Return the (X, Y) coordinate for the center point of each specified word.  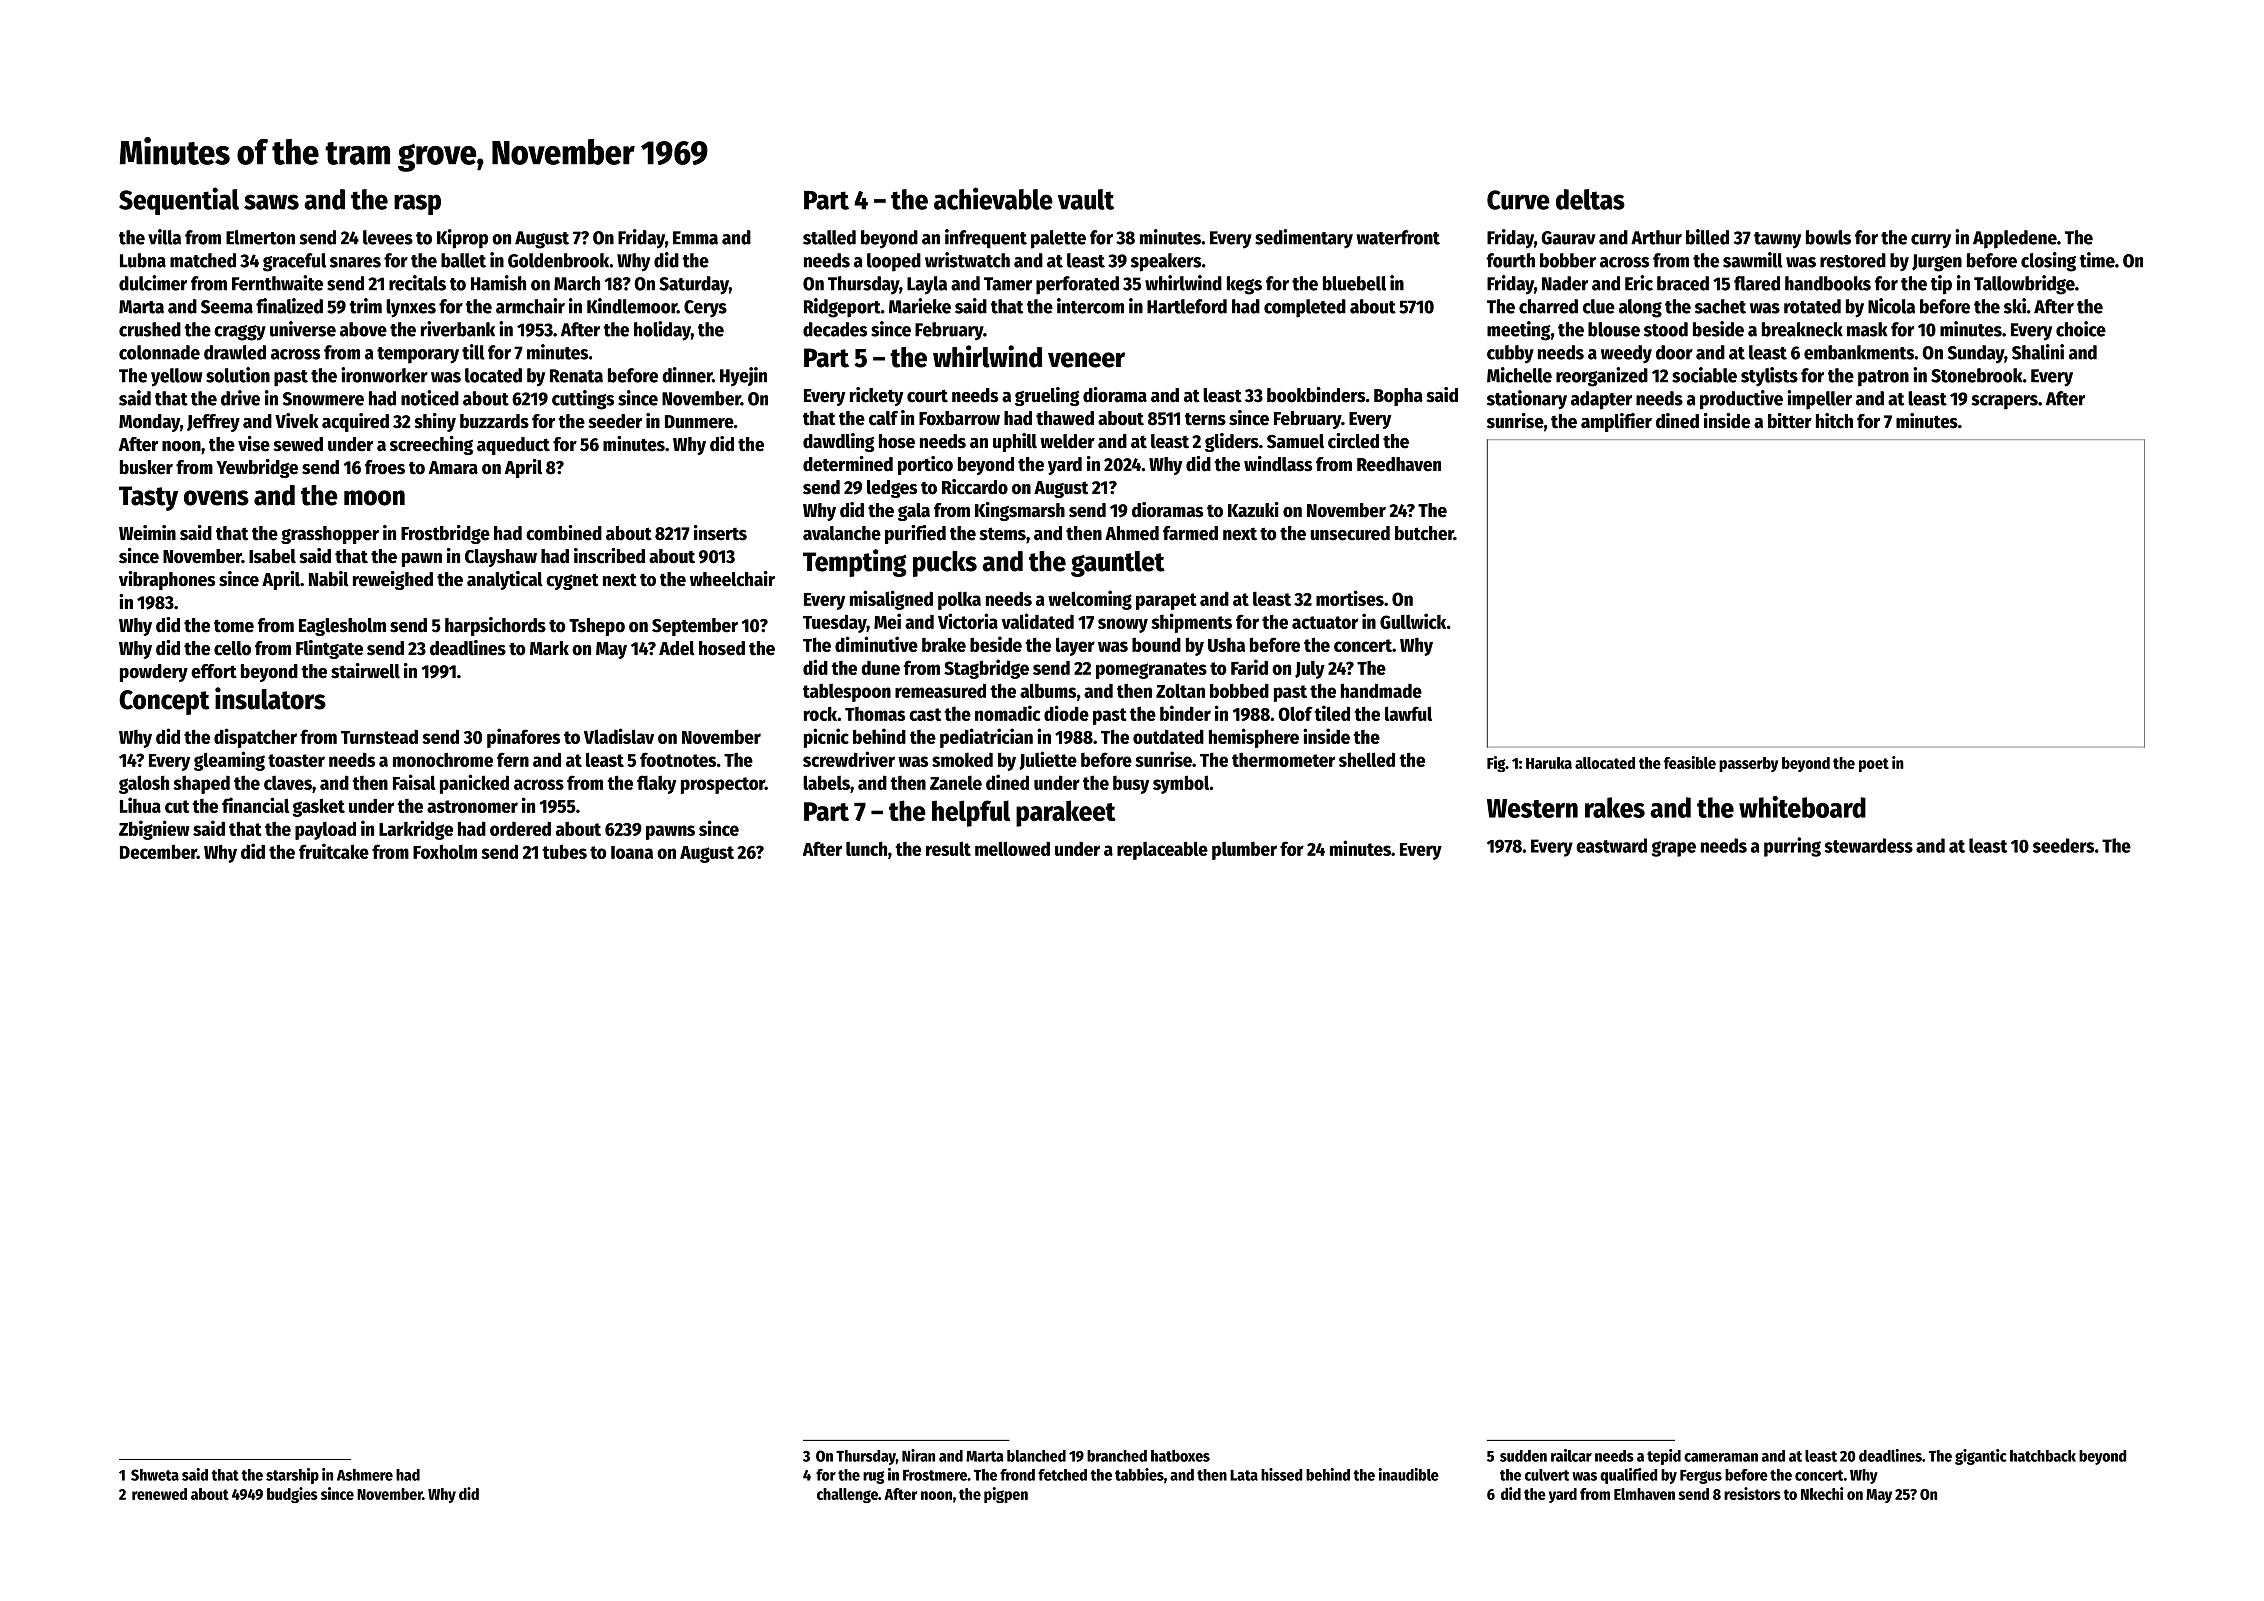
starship (292, 1476)
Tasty (148, 498)
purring (1792, 847)
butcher (1424, 533)
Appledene (2015, 239)
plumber (1244, 850)
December (158, 851)
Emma (695, 238)
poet (1874, 765)
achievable (993, 198)
